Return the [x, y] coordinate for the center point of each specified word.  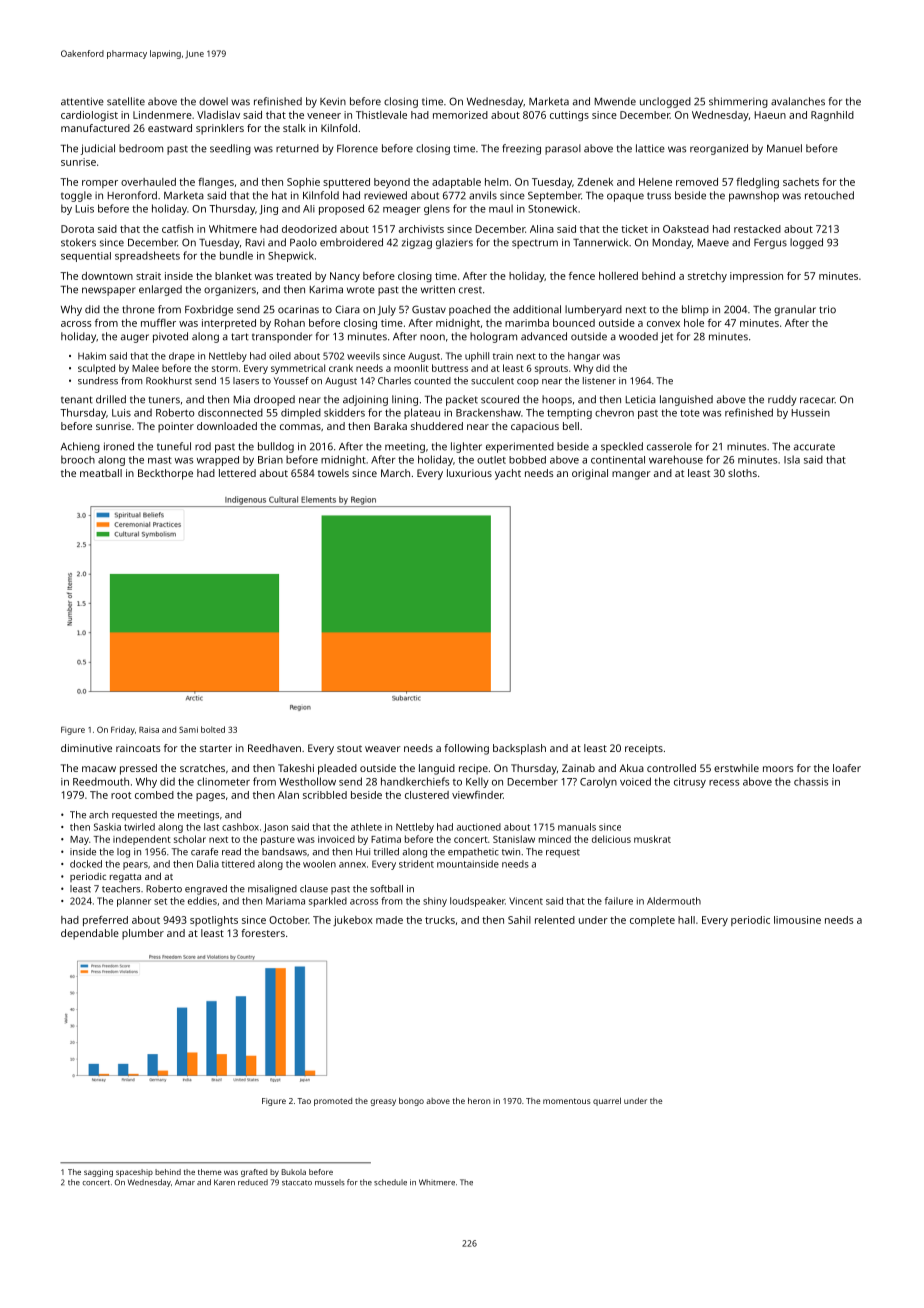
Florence [357, 148]
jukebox [353, 921]
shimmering [738, 102]
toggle [76, 196]
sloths [742, 473]
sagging [98, 1173]
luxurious [469, 473]
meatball [101, 473]
